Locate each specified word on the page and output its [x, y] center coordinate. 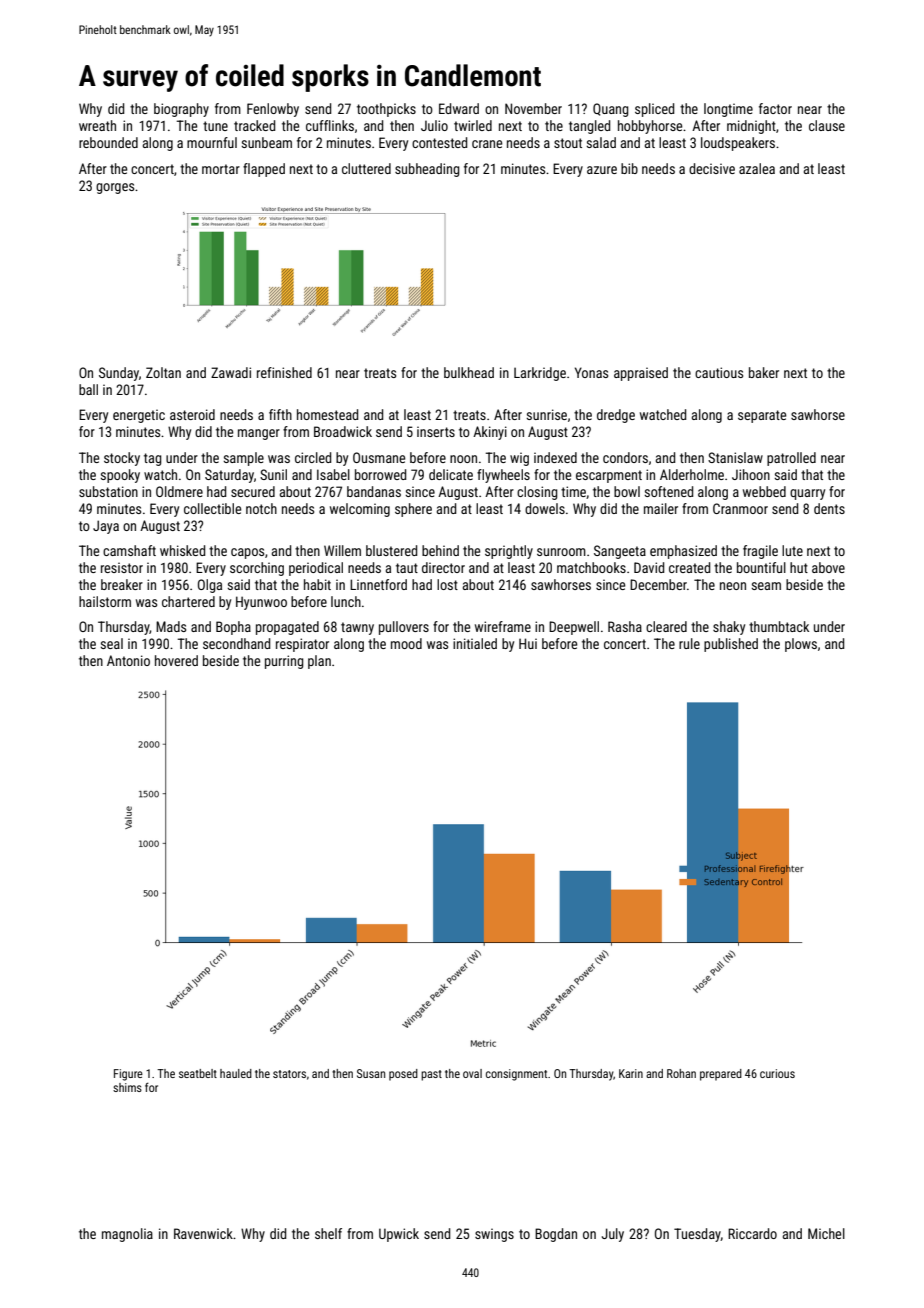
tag [153, 459]
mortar [221, 169]
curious [777, 1073]
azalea [757, 168]
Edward [459, 108]
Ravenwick [203, 1233]
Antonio [128, 660]
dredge [616, 416]
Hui [528, 643]
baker [764, 372]
